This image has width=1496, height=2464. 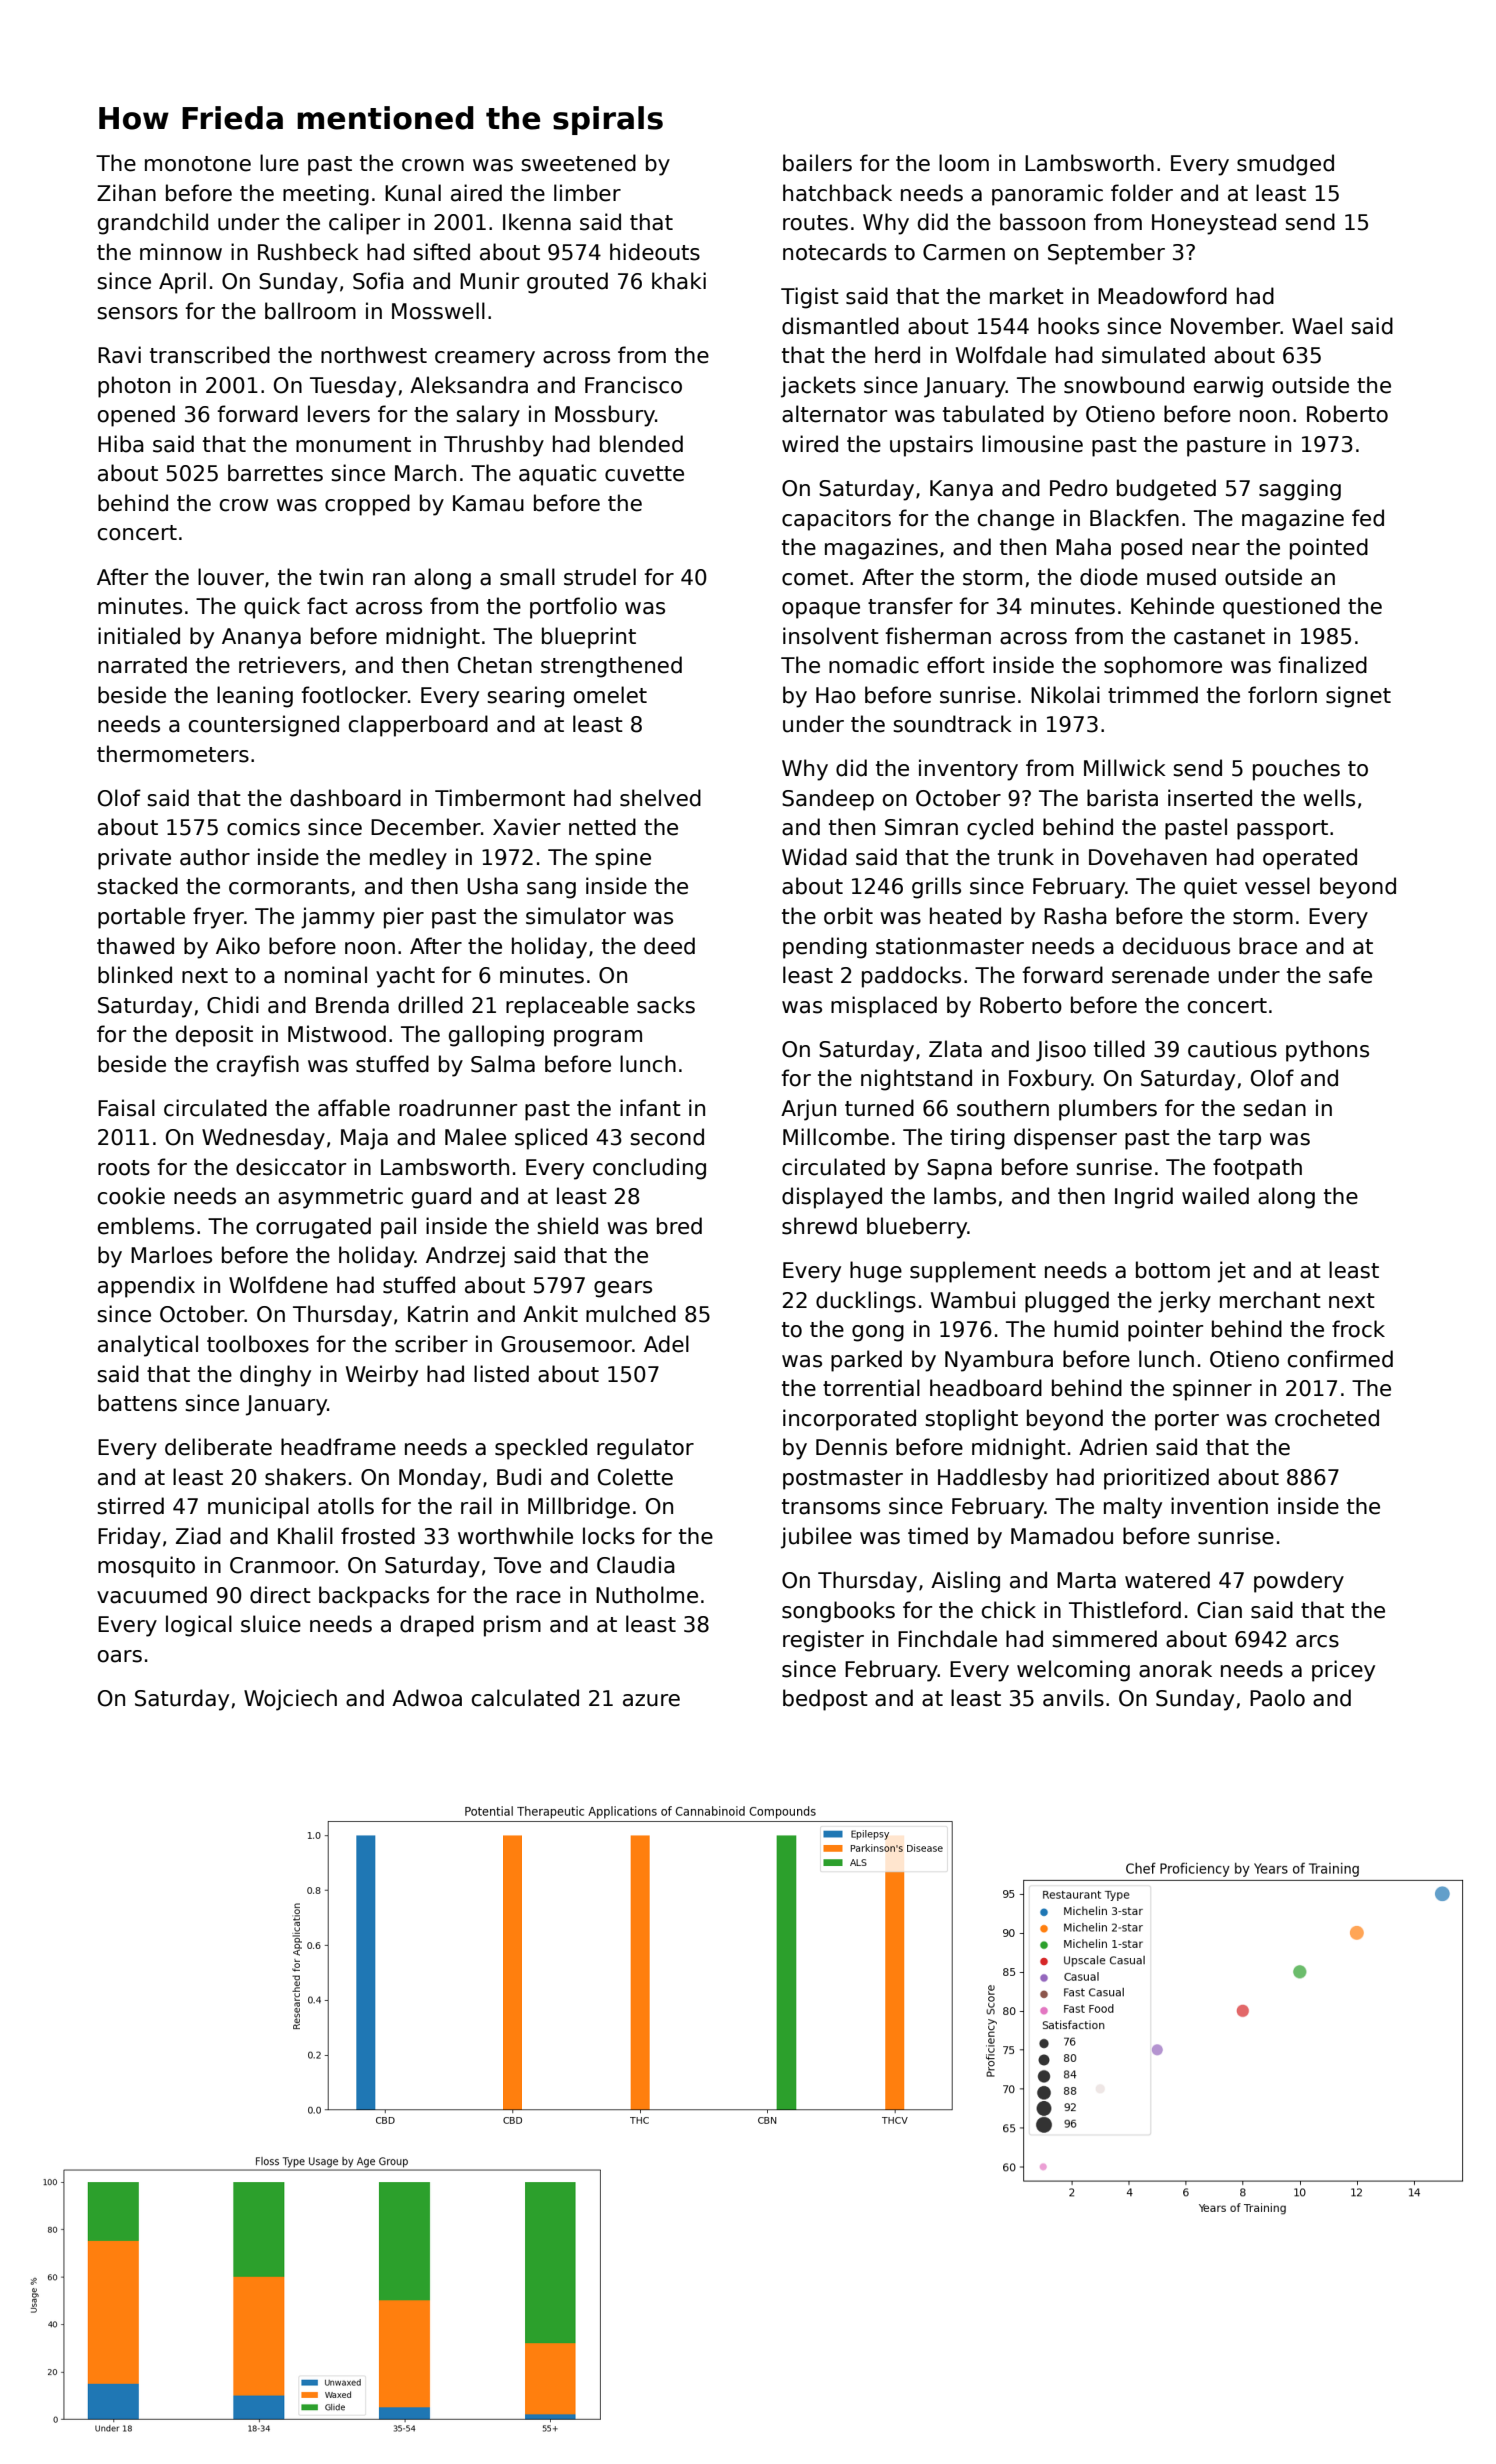 I want to click on bailers, so click(x=817, y=163).
